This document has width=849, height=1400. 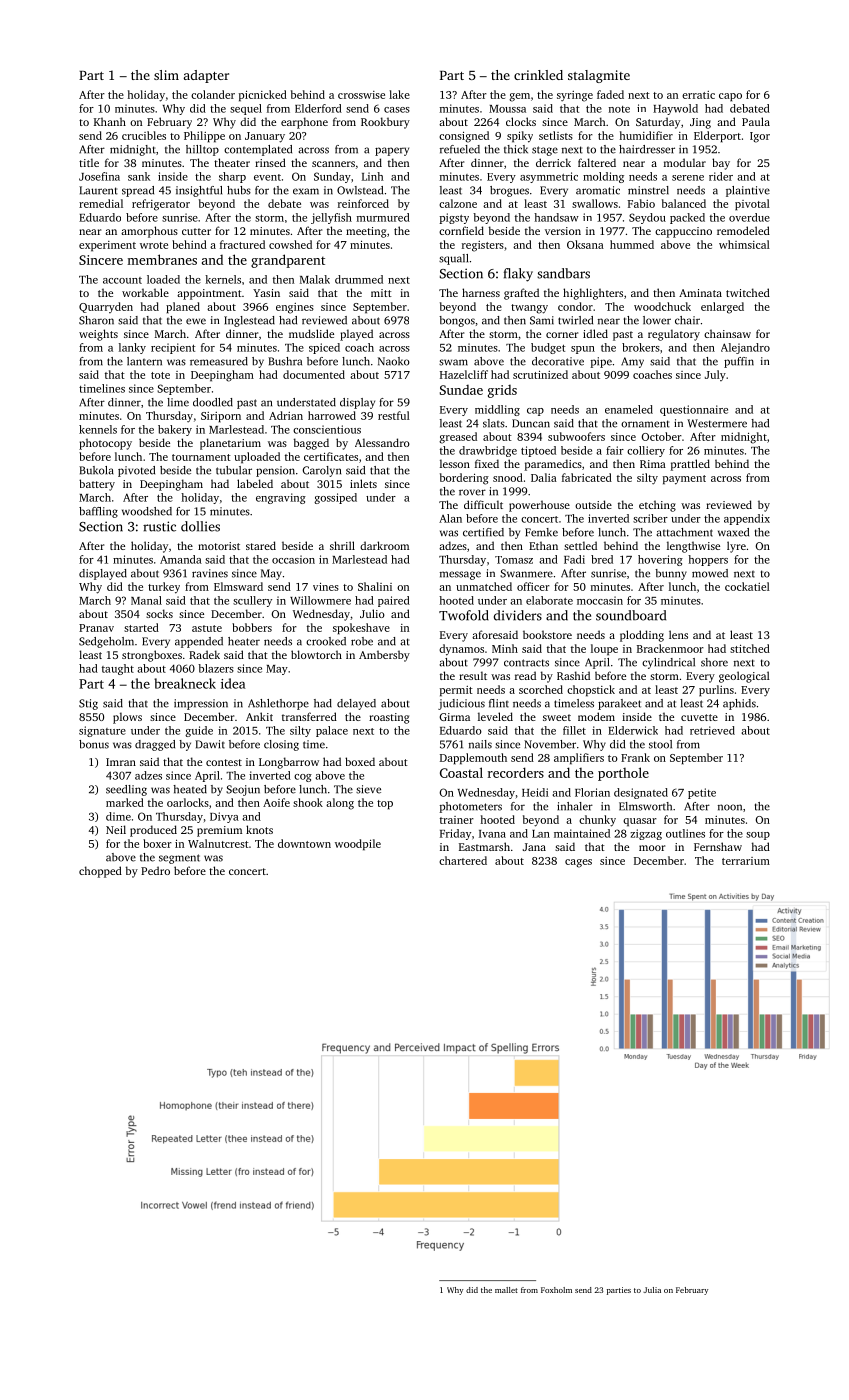 What do you see at coordinates (484, 846) in the document?
I see `Eastmarsh` at bounding box center [484, 846].
